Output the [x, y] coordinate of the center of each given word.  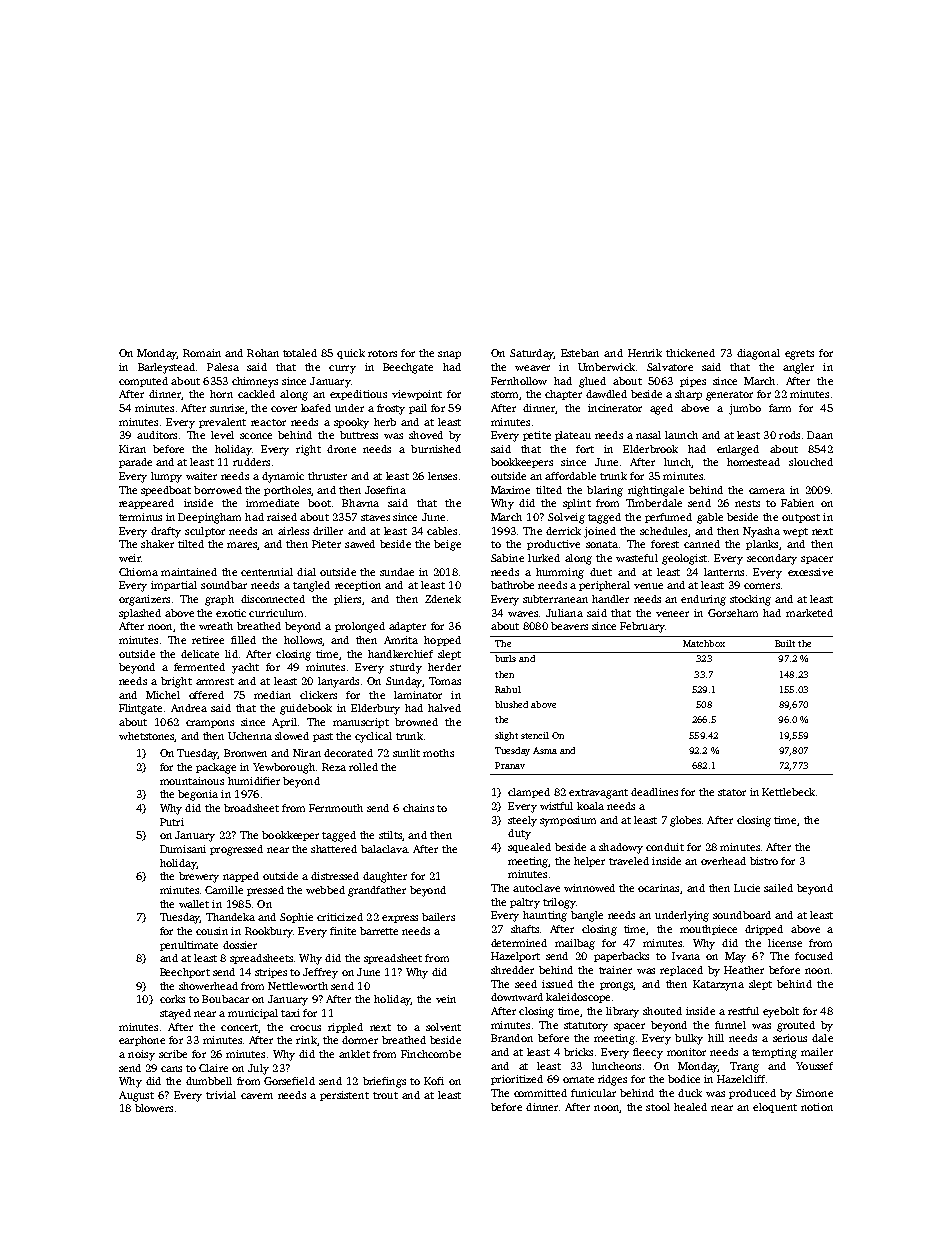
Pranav [510, 765]
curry [342, 369]
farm [780, 408]
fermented [199, 667]
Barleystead [166, 368]
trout [385, 1095]
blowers [154, 1108]
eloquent [775, 1108]
